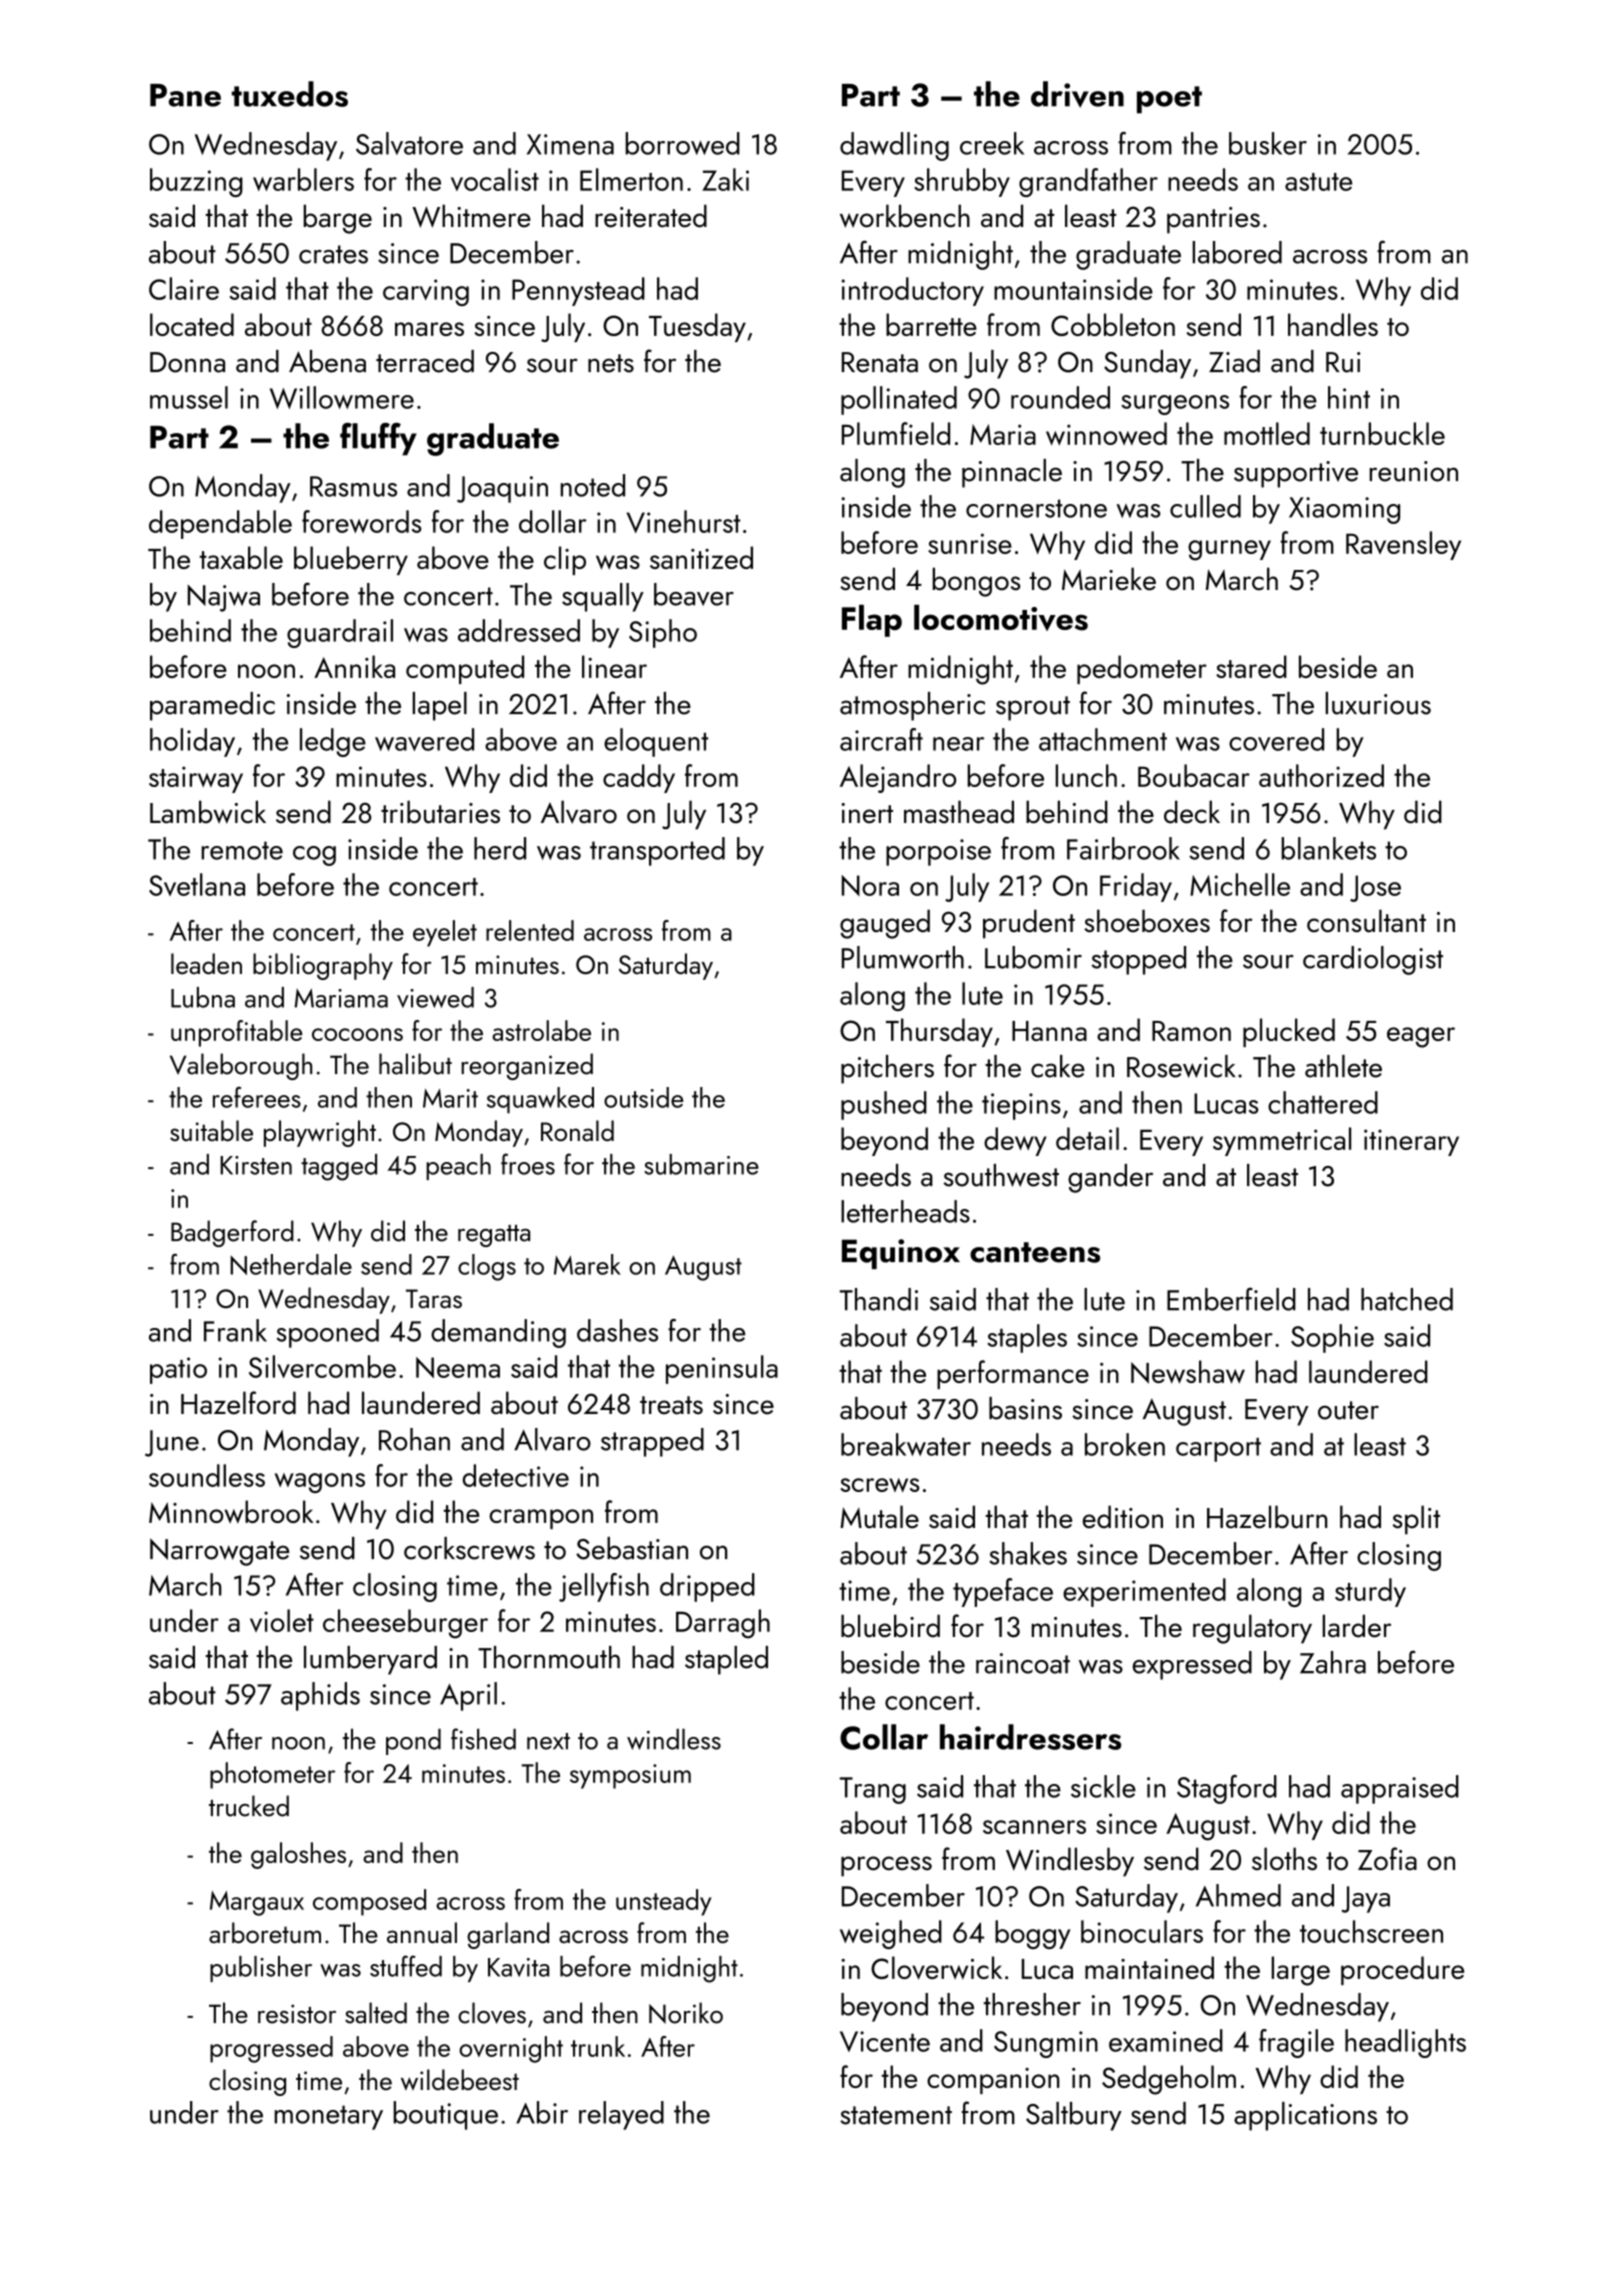 The width and height of the screenshot is (1620, 2292). What do you see at coordinates (422, 1932) in the screenshot?
I see `annual` at bounding box center [422, 1932].
